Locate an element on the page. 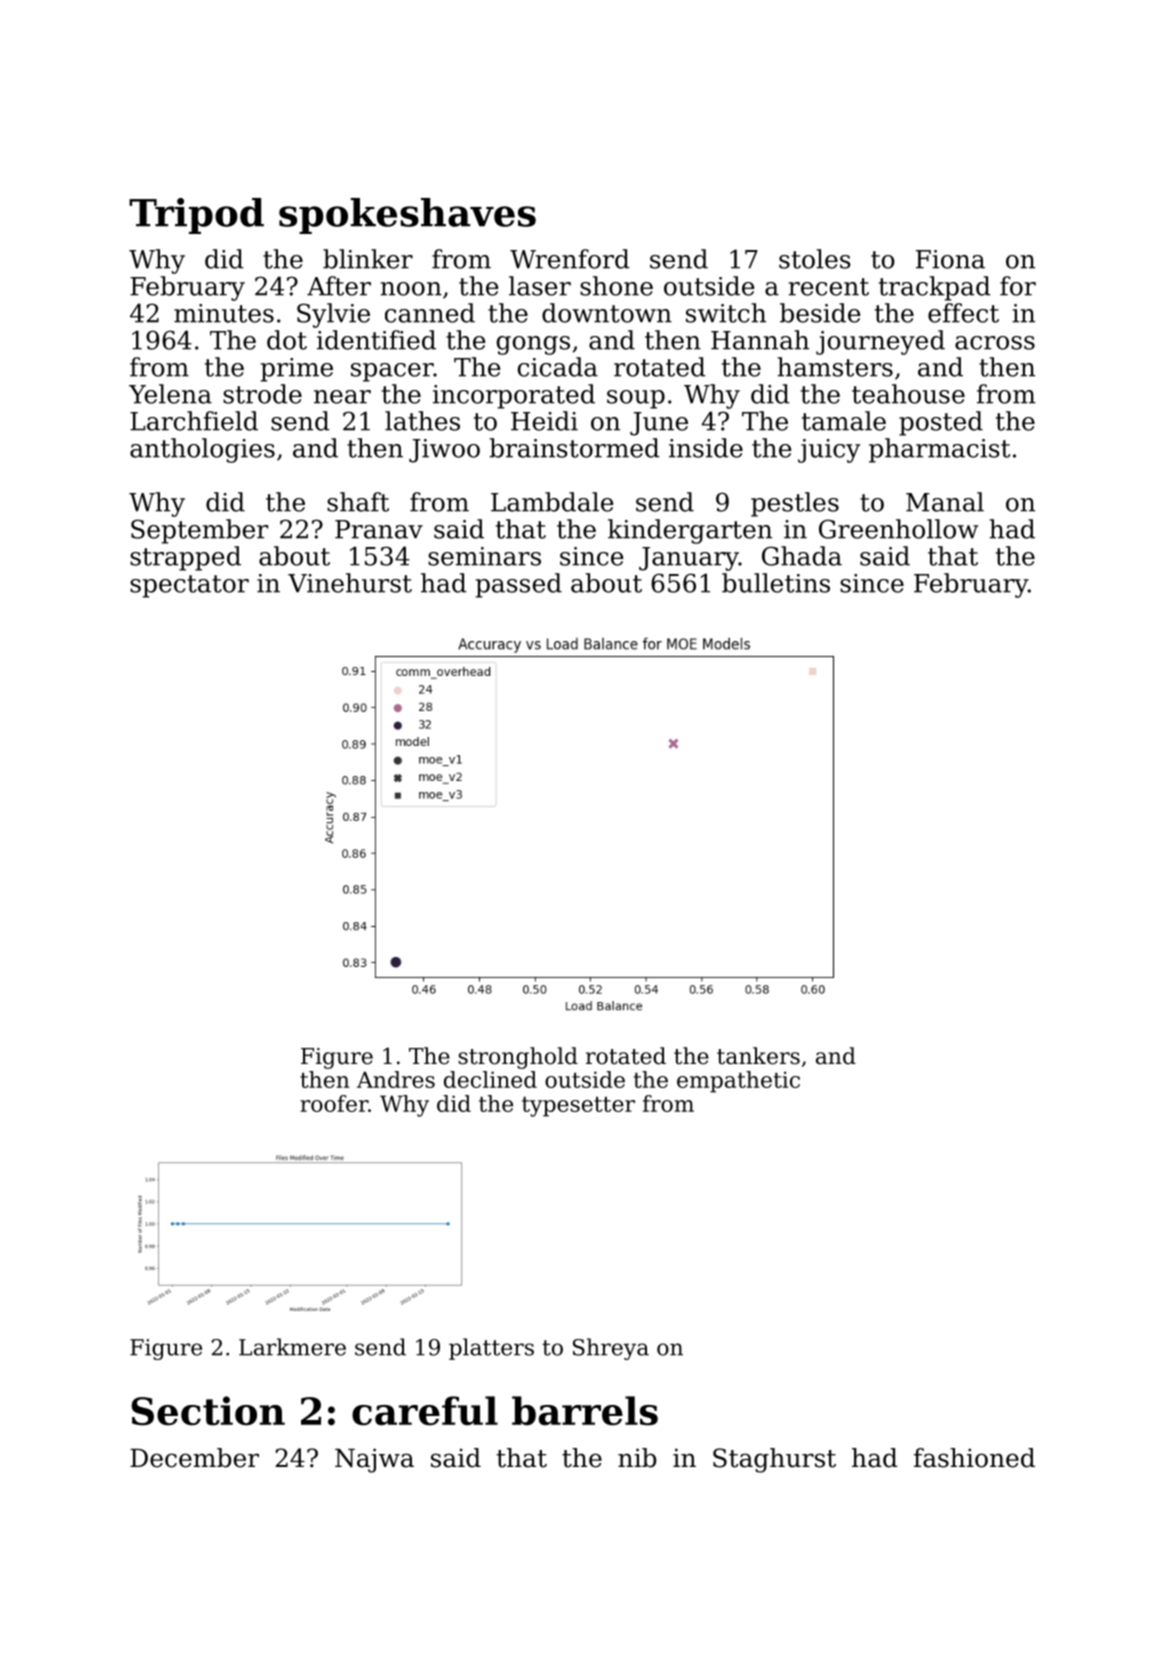 The image size is (1165, 1654). fashioned is located at coordinates (974, 1458).
